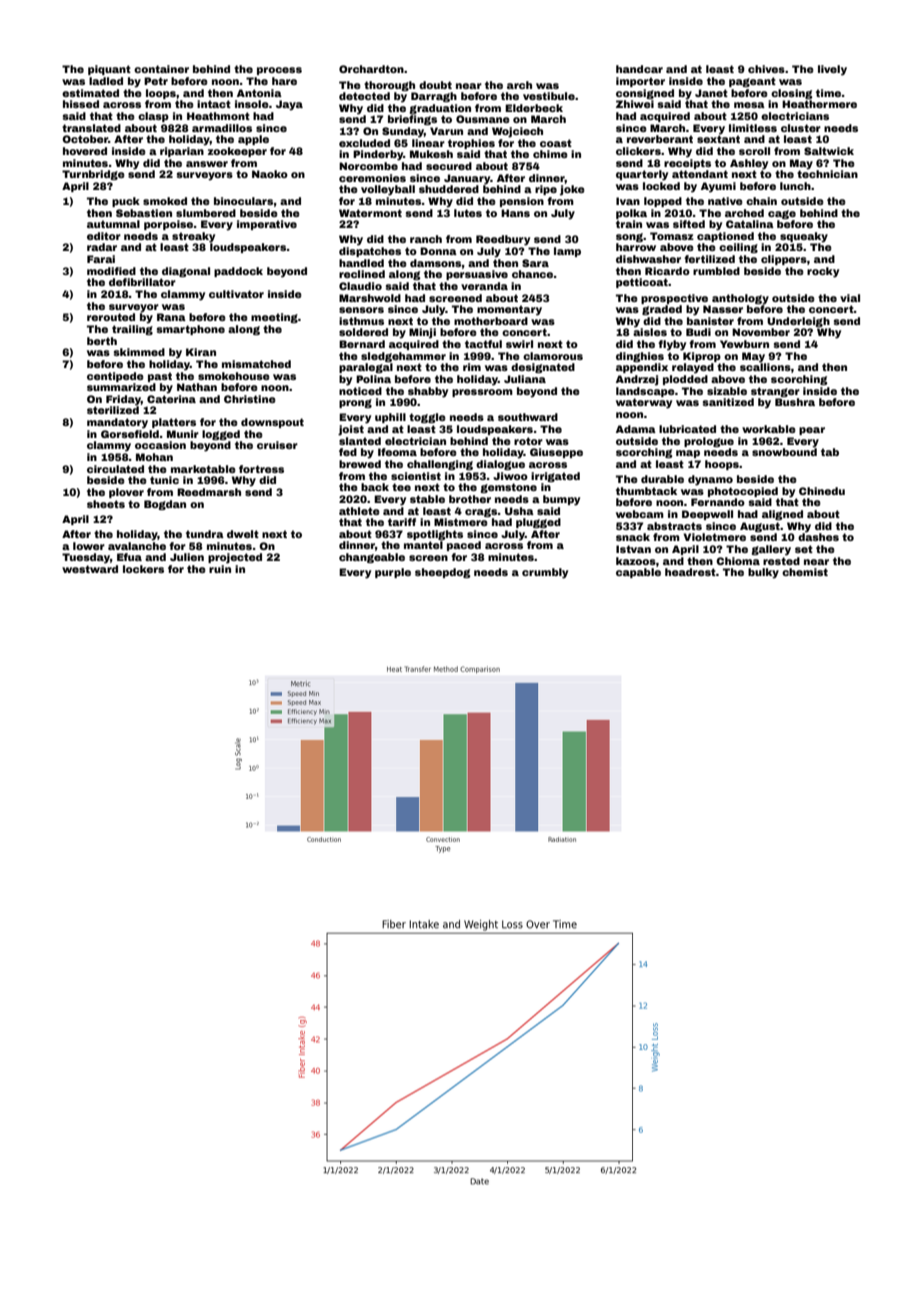 This screenshot has height=1308, width=924. What do you see at coordinates (109, 70) in the screenshot?
I see `piquant` at bounding box center [109, 70].
